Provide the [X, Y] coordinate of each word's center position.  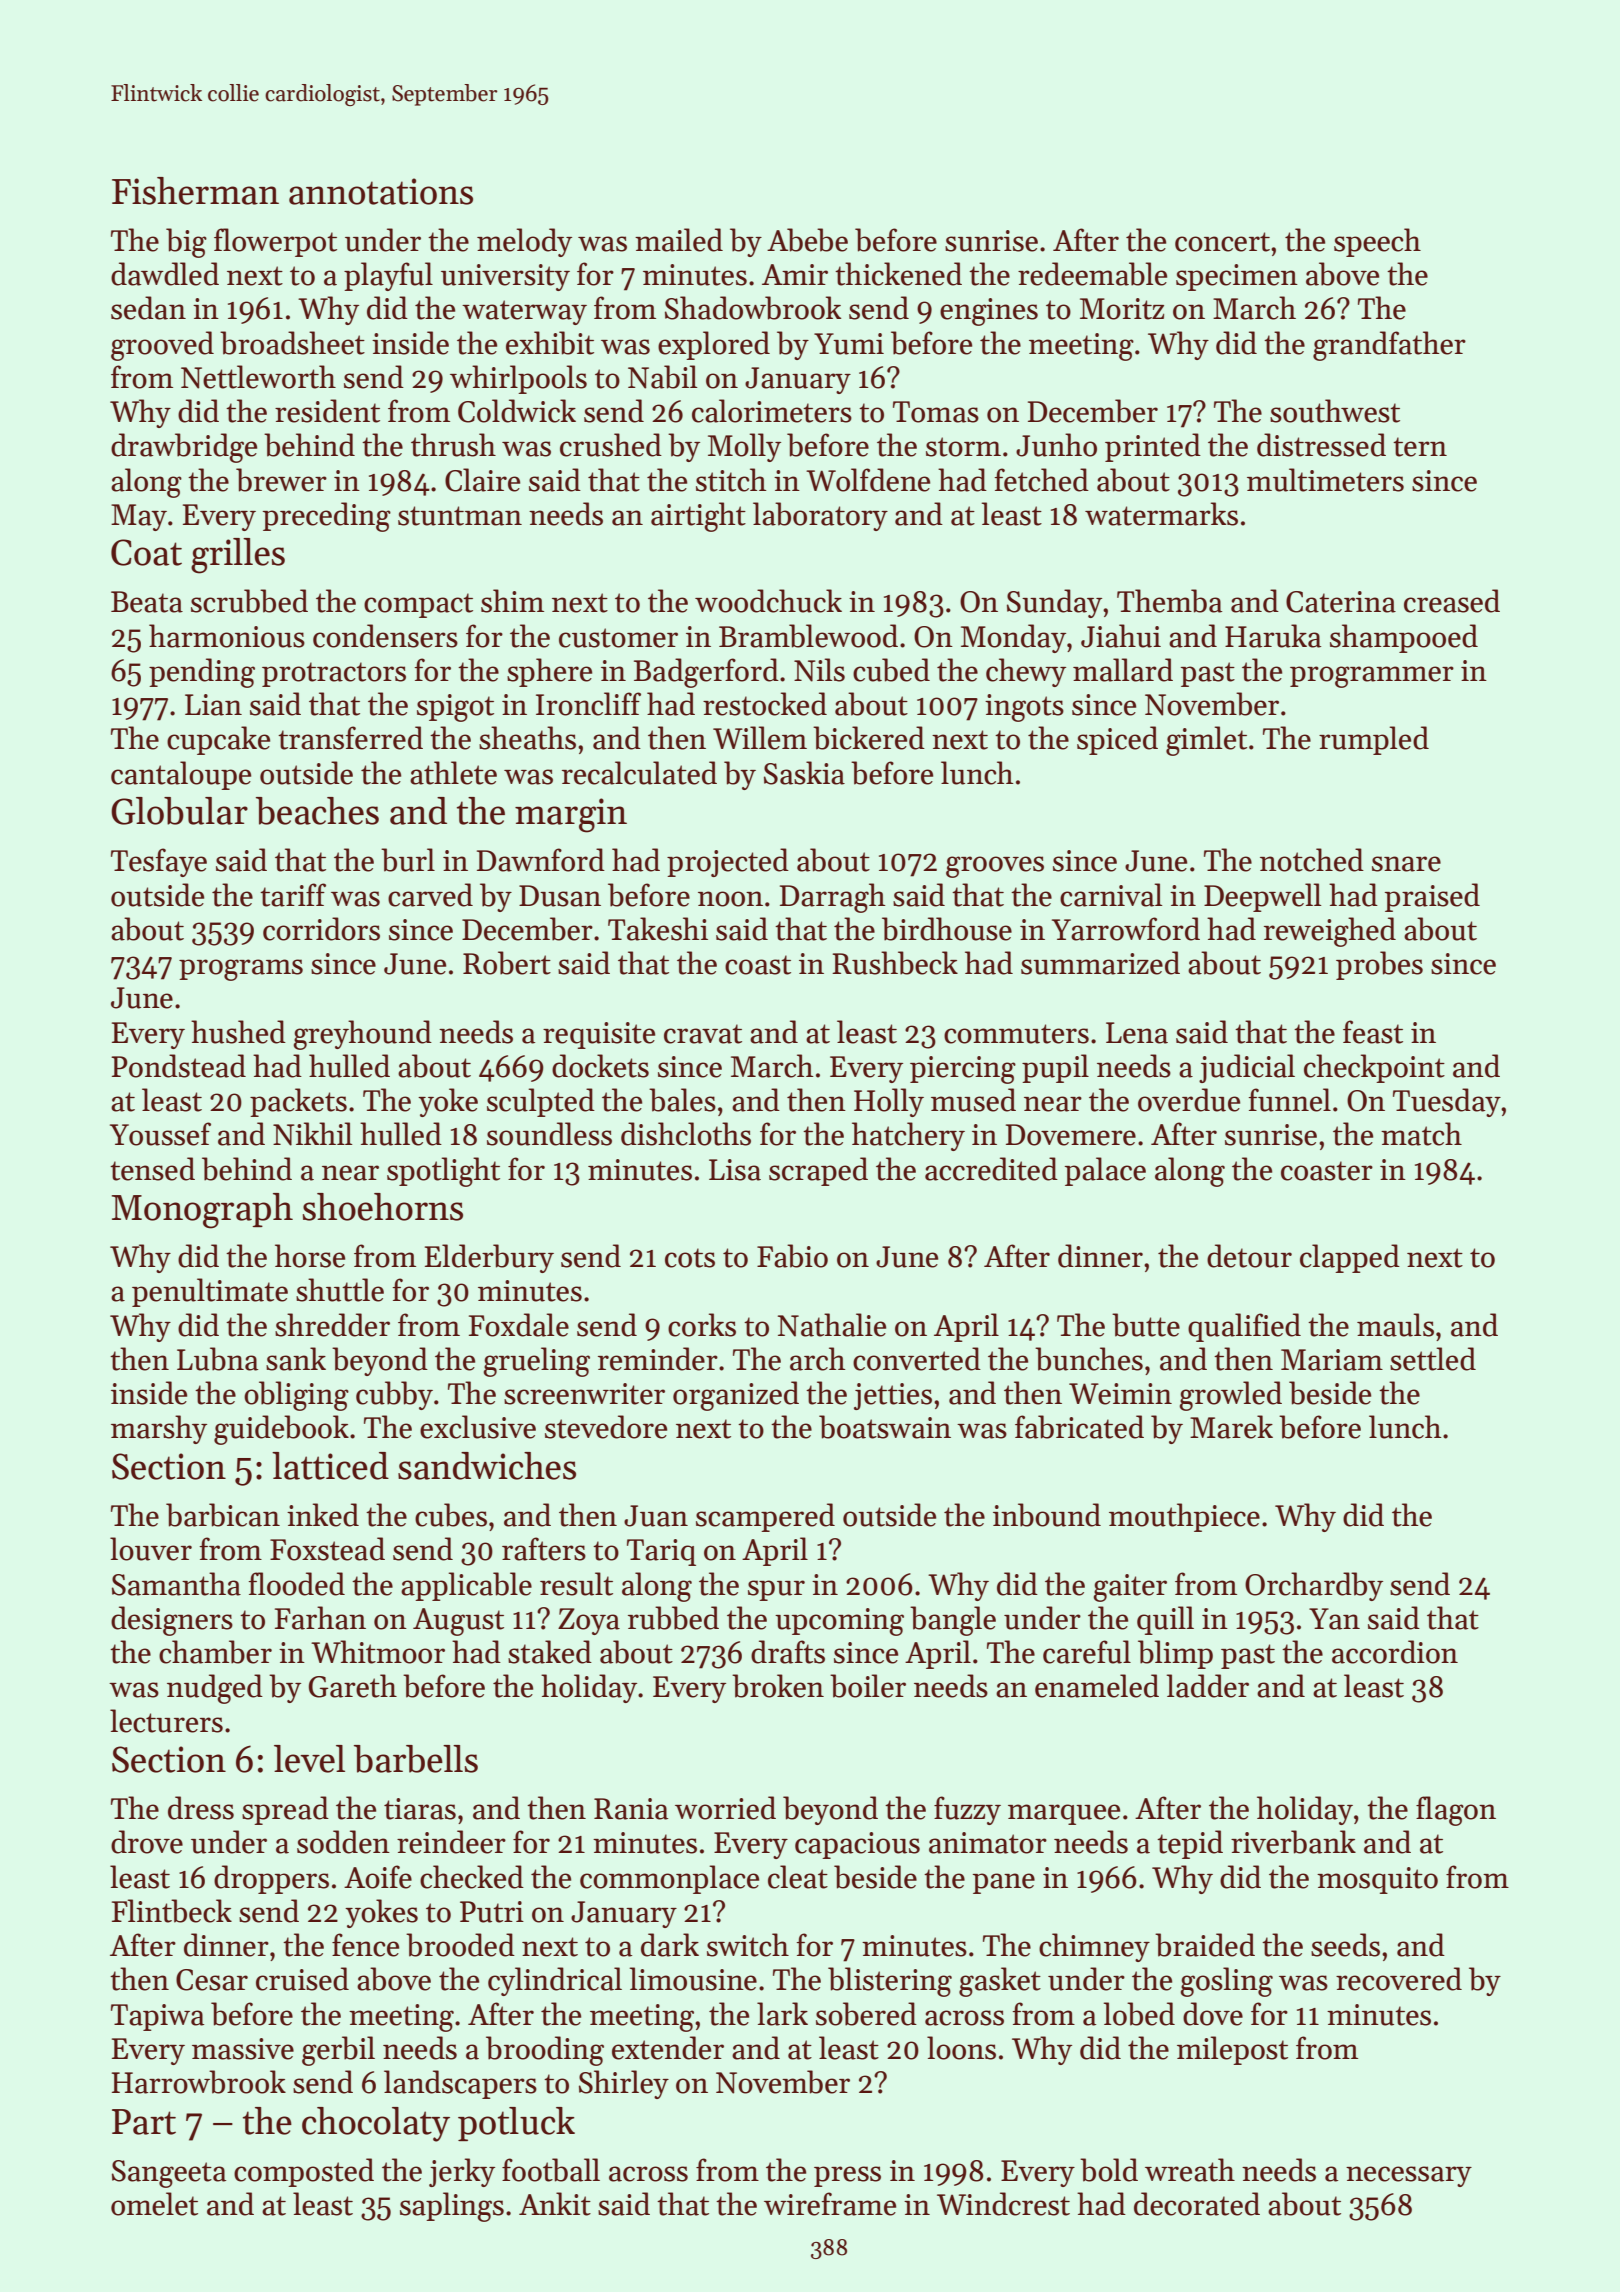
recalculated [639, 773]
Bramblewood [808, 636]
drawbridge [184, 448]
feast [1373, 1032]
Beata [147, 602]
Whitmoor [378, 1652]
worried [725, 1808]
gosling [1226, 1982]
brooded [460, 1945]
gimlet [1206, 741]
